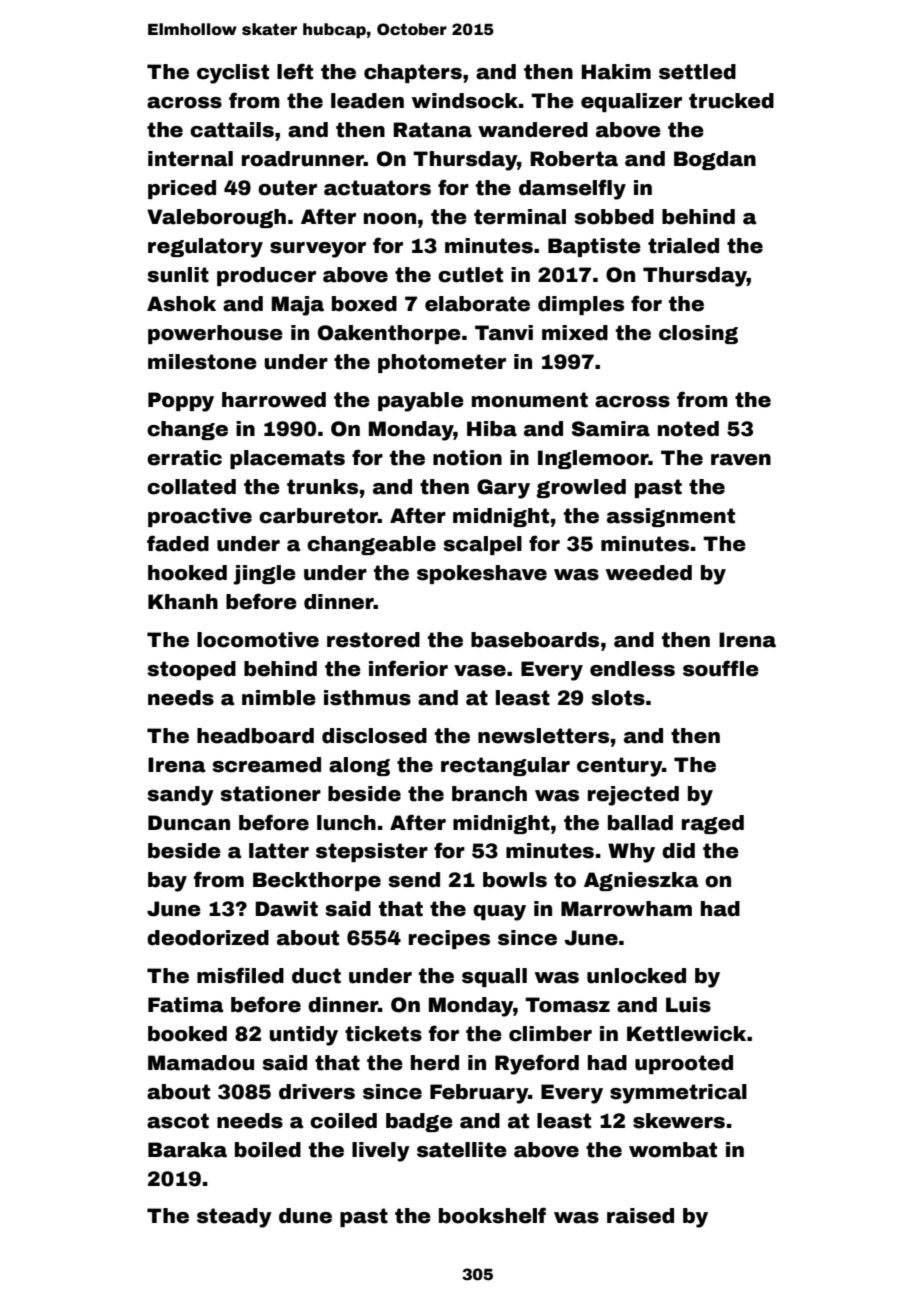  I want to click on left, so click(295, 71).
